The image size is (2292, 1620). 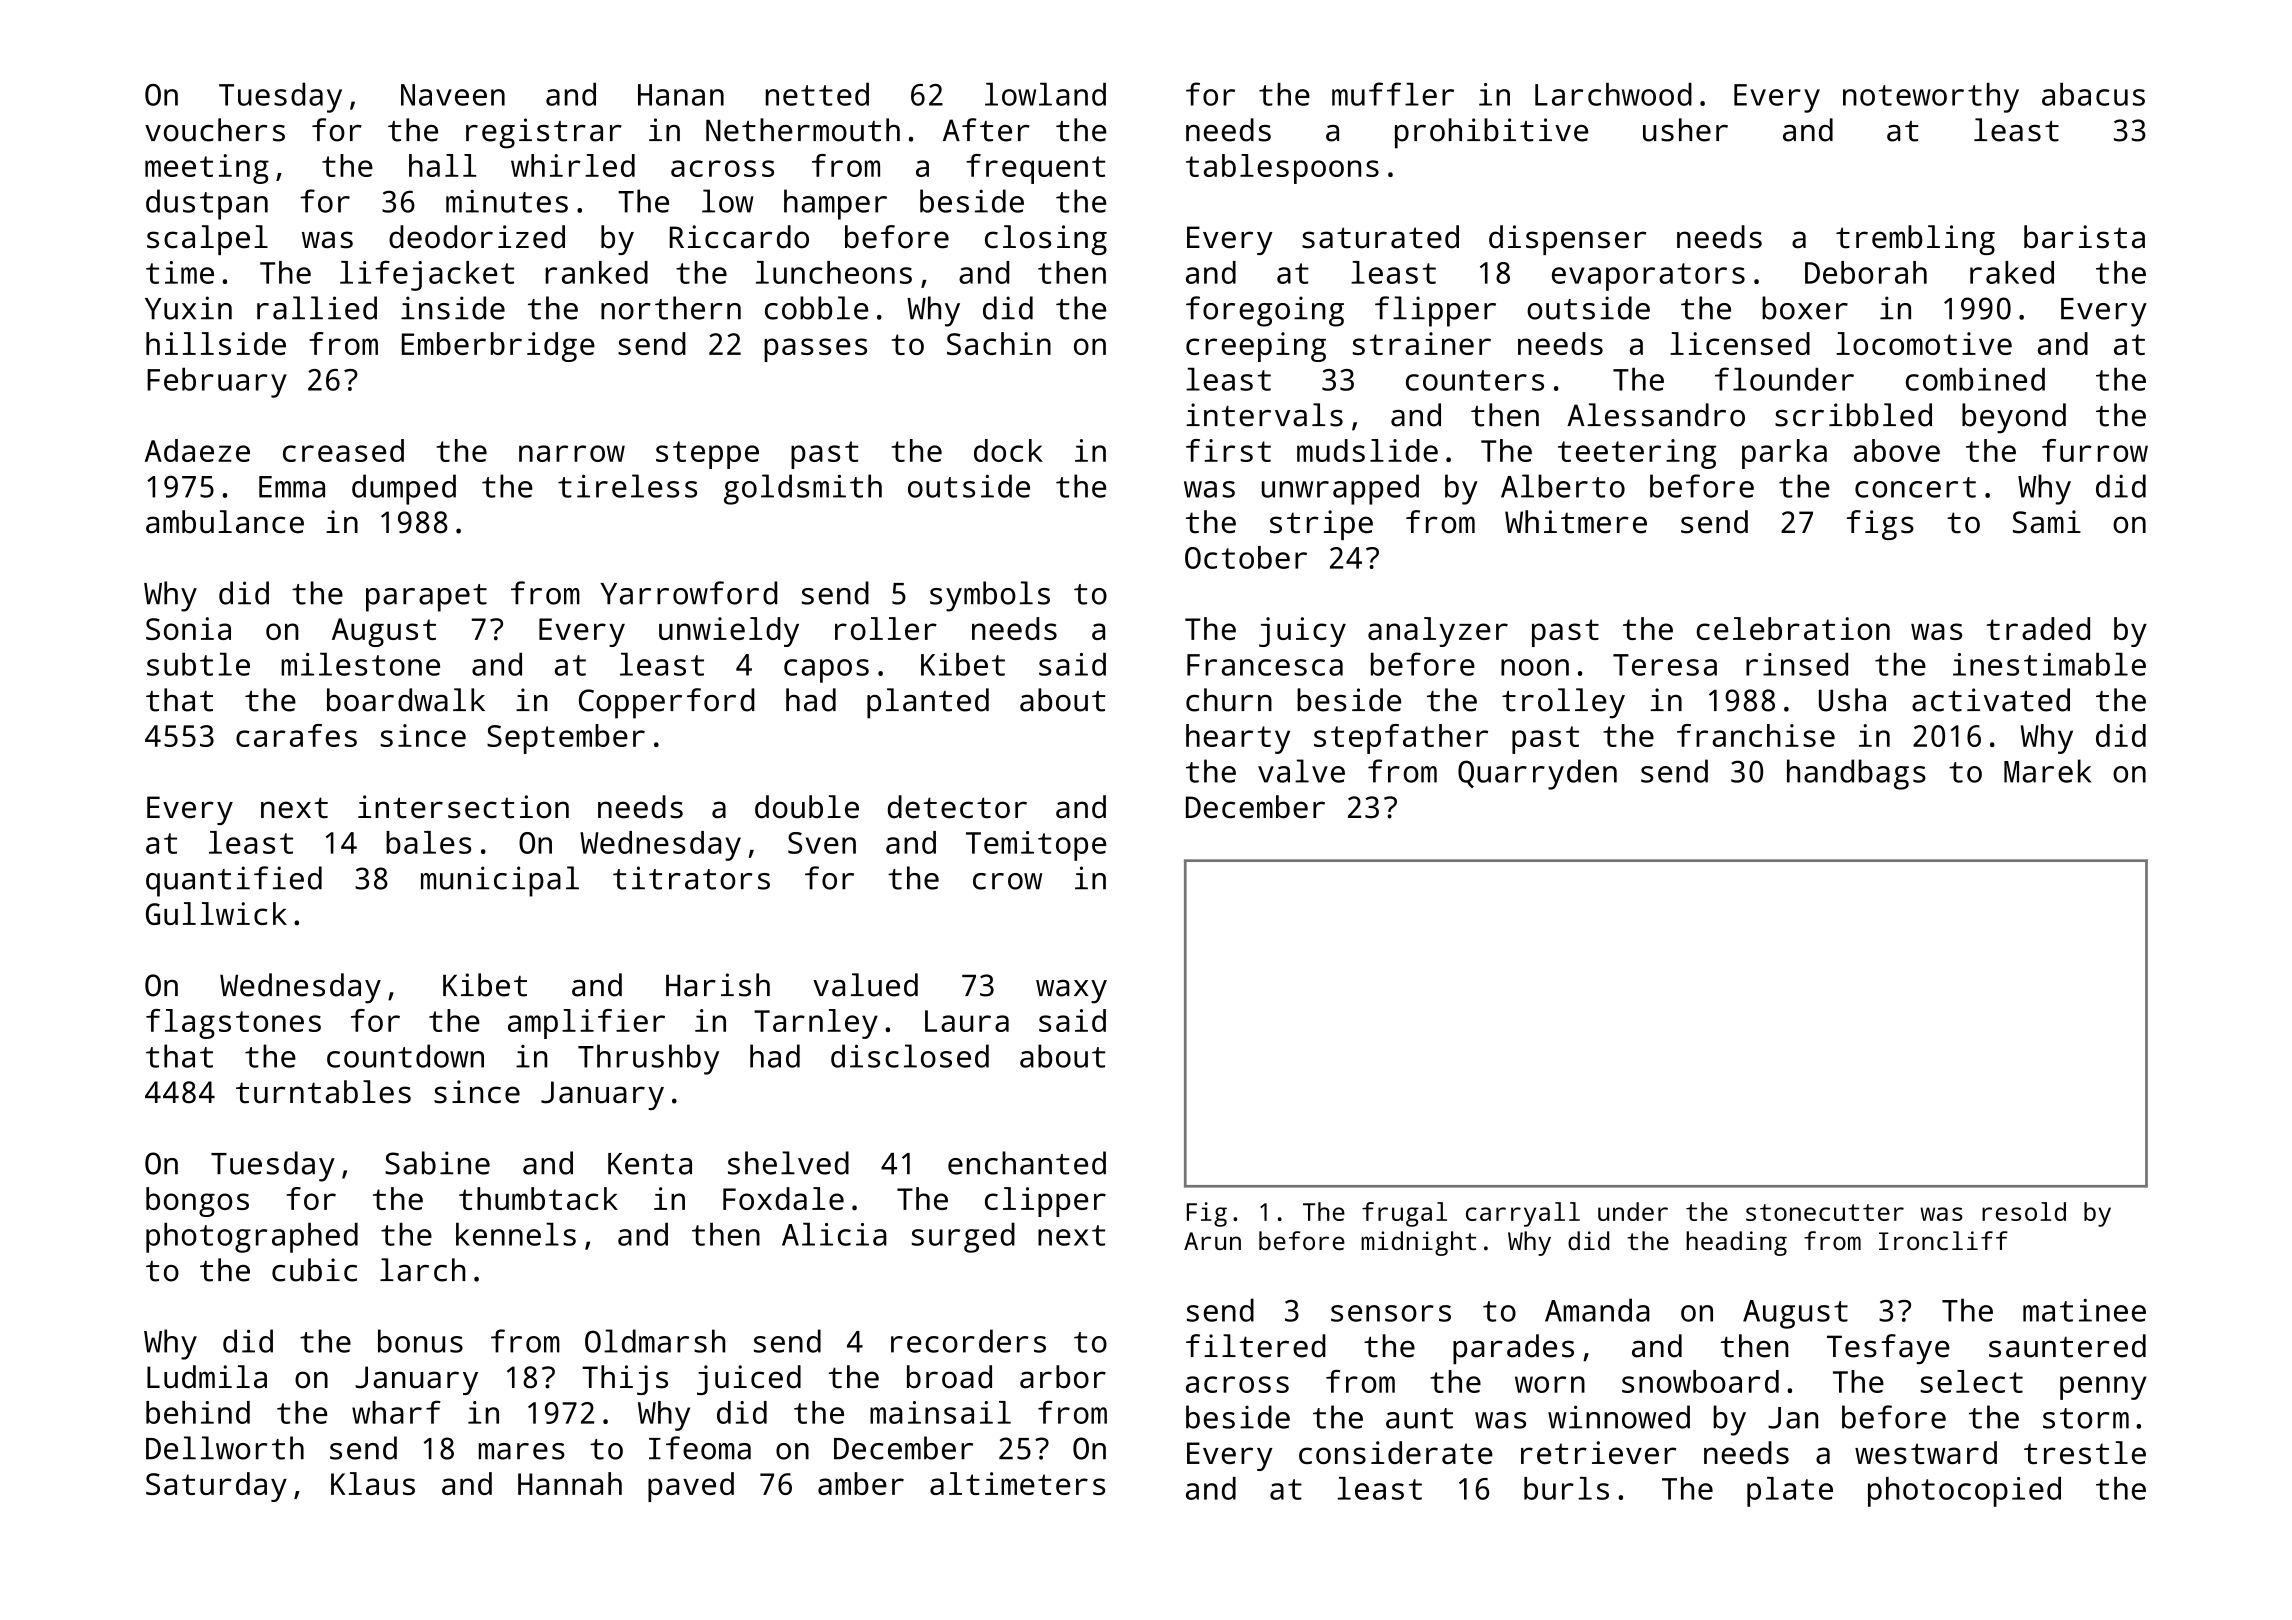 What do you see at coordinates (1856, 774) in the screenshot?
I see `handbags` at bounding box center [1856, 774].
